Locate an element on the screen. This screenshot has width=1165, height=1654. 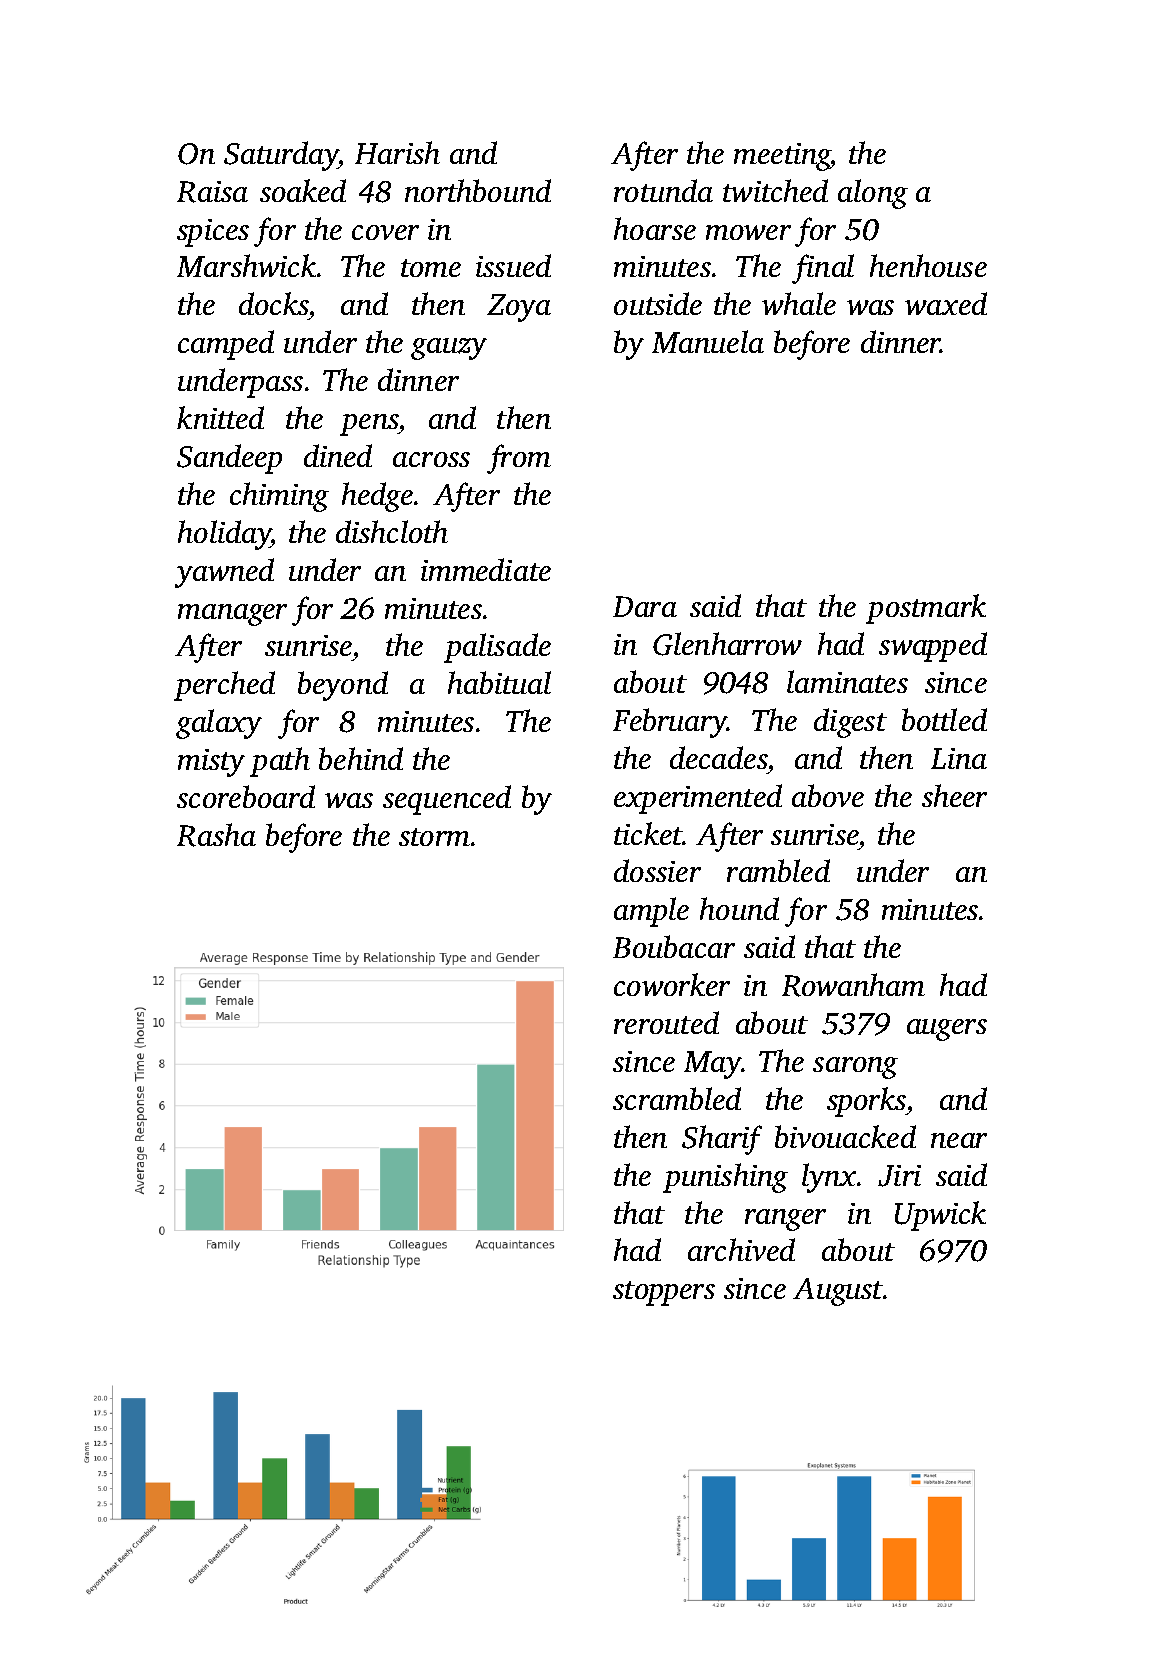
meeting is located at coordinates (782, 157).
